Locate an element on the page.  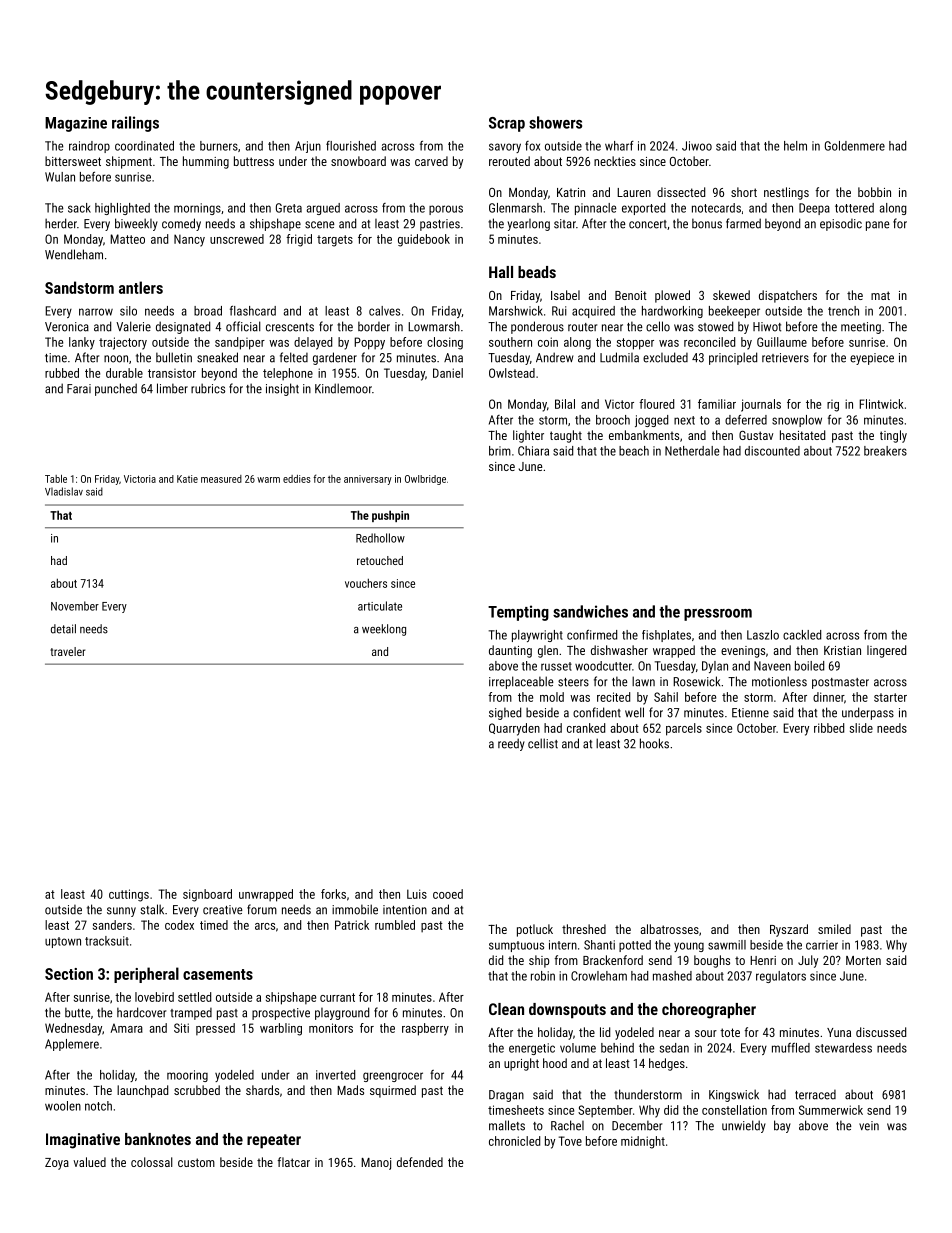
greengrocer is located at coordinates (393, 1077).
